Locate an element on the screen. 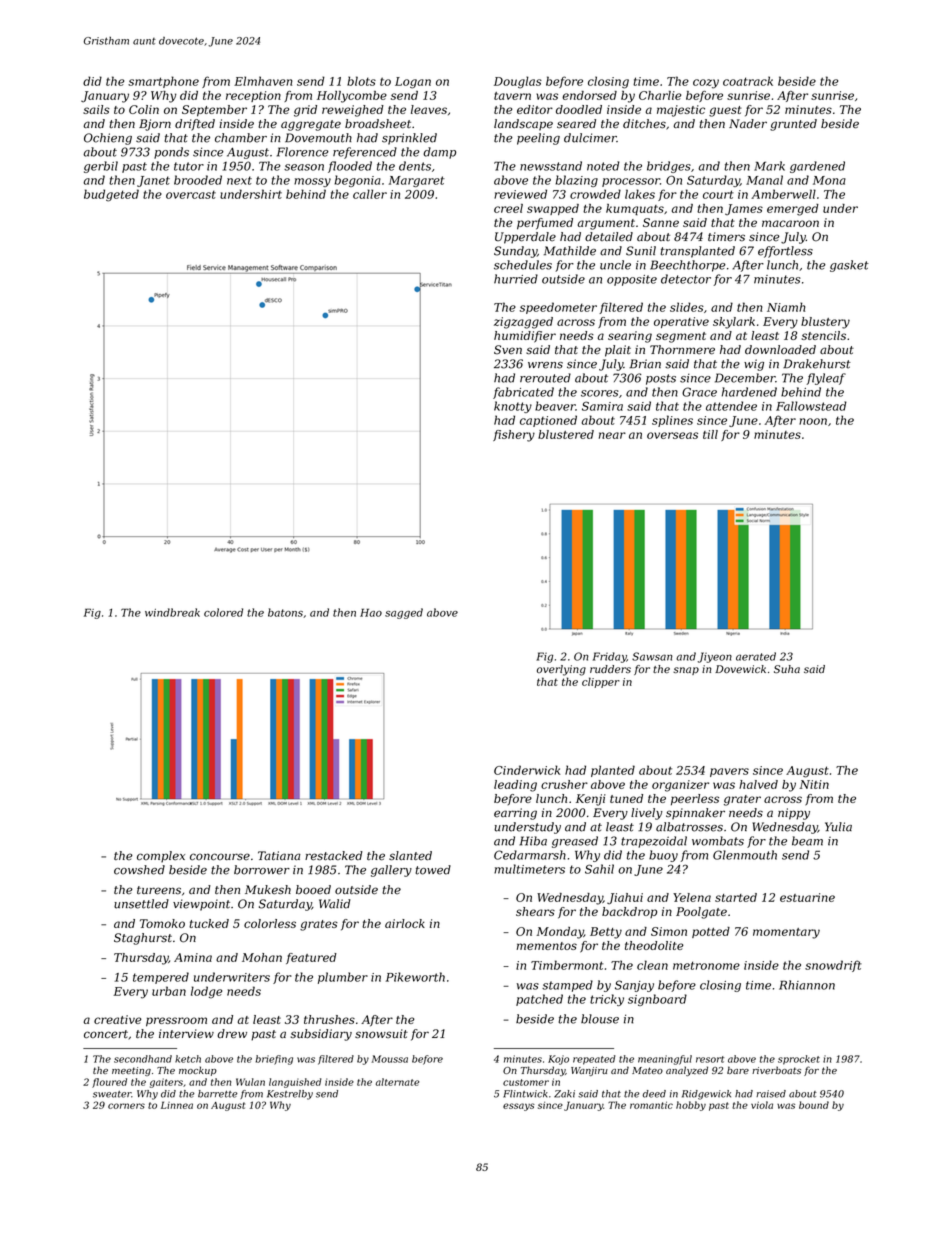 This screenshot has width=952, height=1233. smartphone is located at coordinates (163, 82).
